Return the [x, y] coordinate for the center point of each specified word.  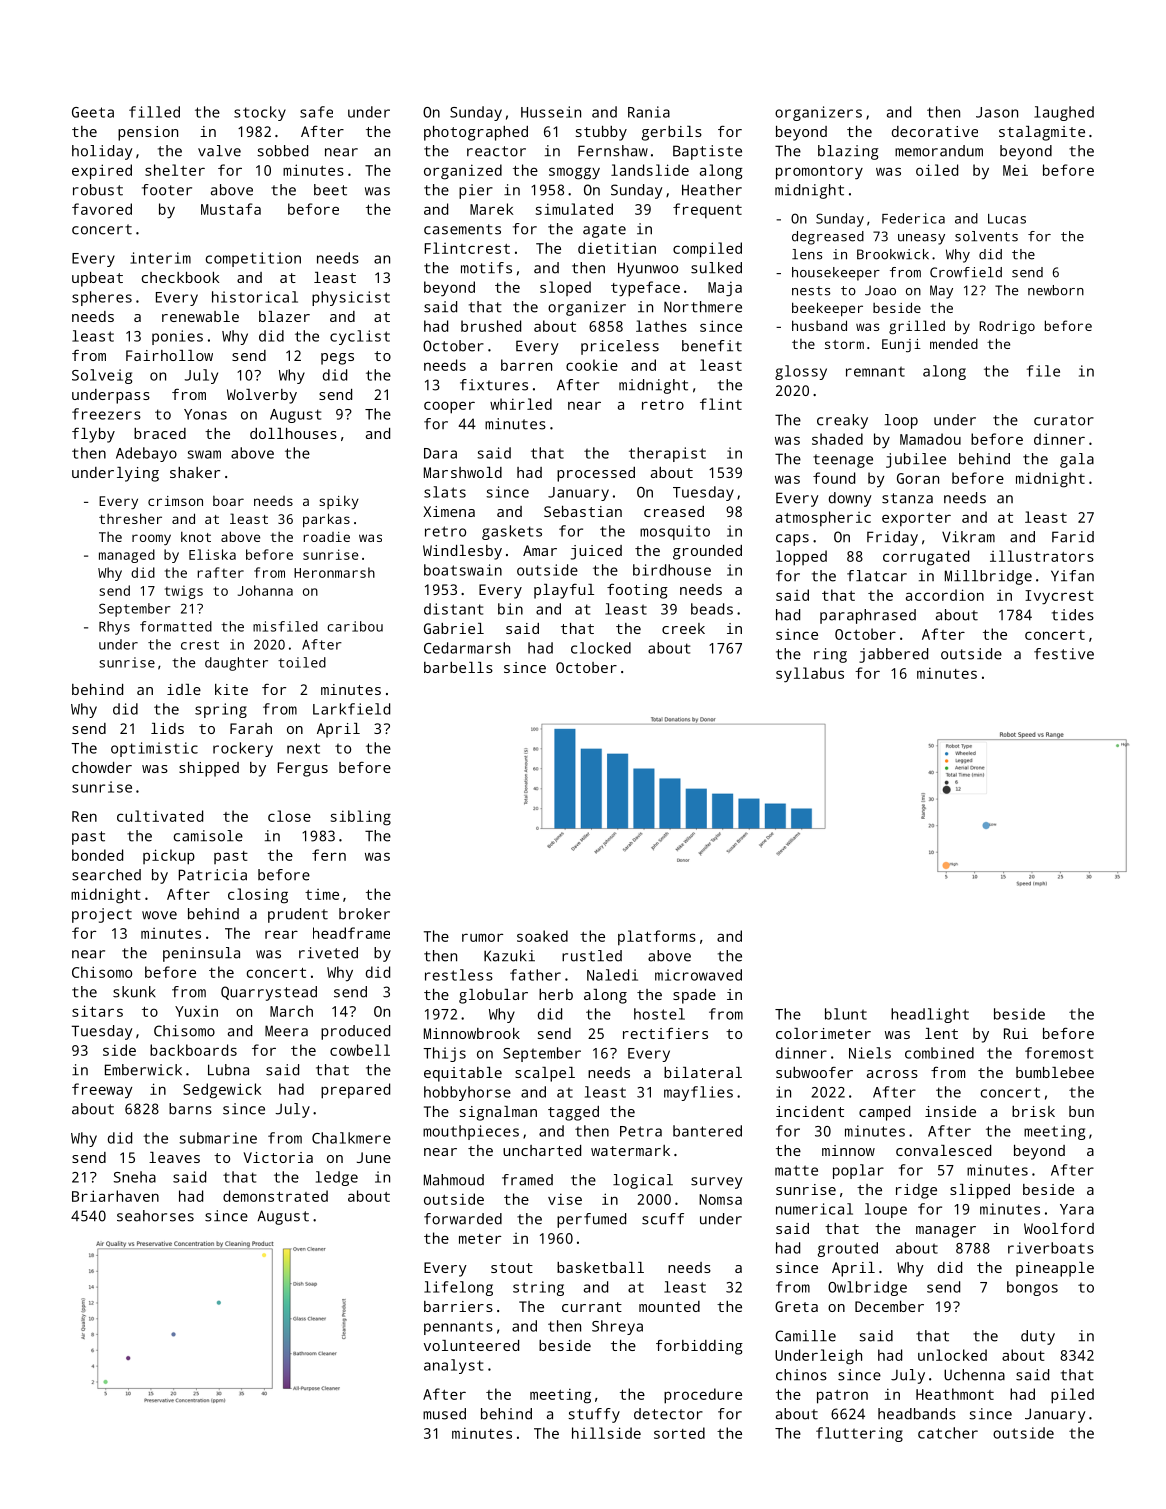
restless [459, 975]
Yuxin [196, 1011]
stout [512, 1268]
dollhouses [293, 433]
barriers [458, 1306]
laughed [1064, 113]
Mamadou [930, 439]
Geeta [93, 112]
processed [596, 474]
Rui [1016, 1033]
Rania [649, 112]
